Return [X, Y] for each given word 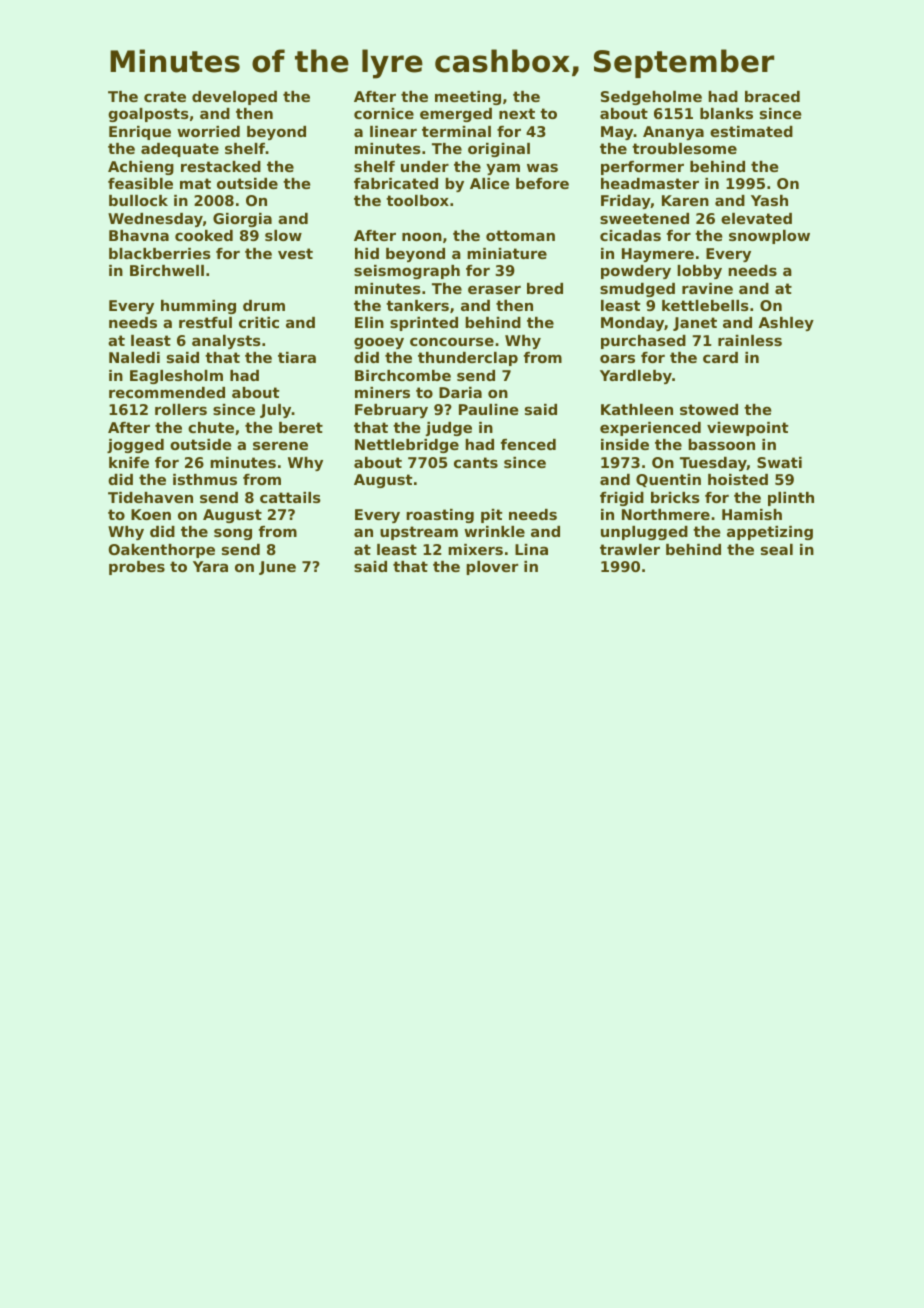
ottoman [520, 235]
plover [492, 568]
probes [137, 568]
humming [198, 307]
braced [772, 96]
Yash [769, 200]
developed [234, 98]
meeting [468, 98]
